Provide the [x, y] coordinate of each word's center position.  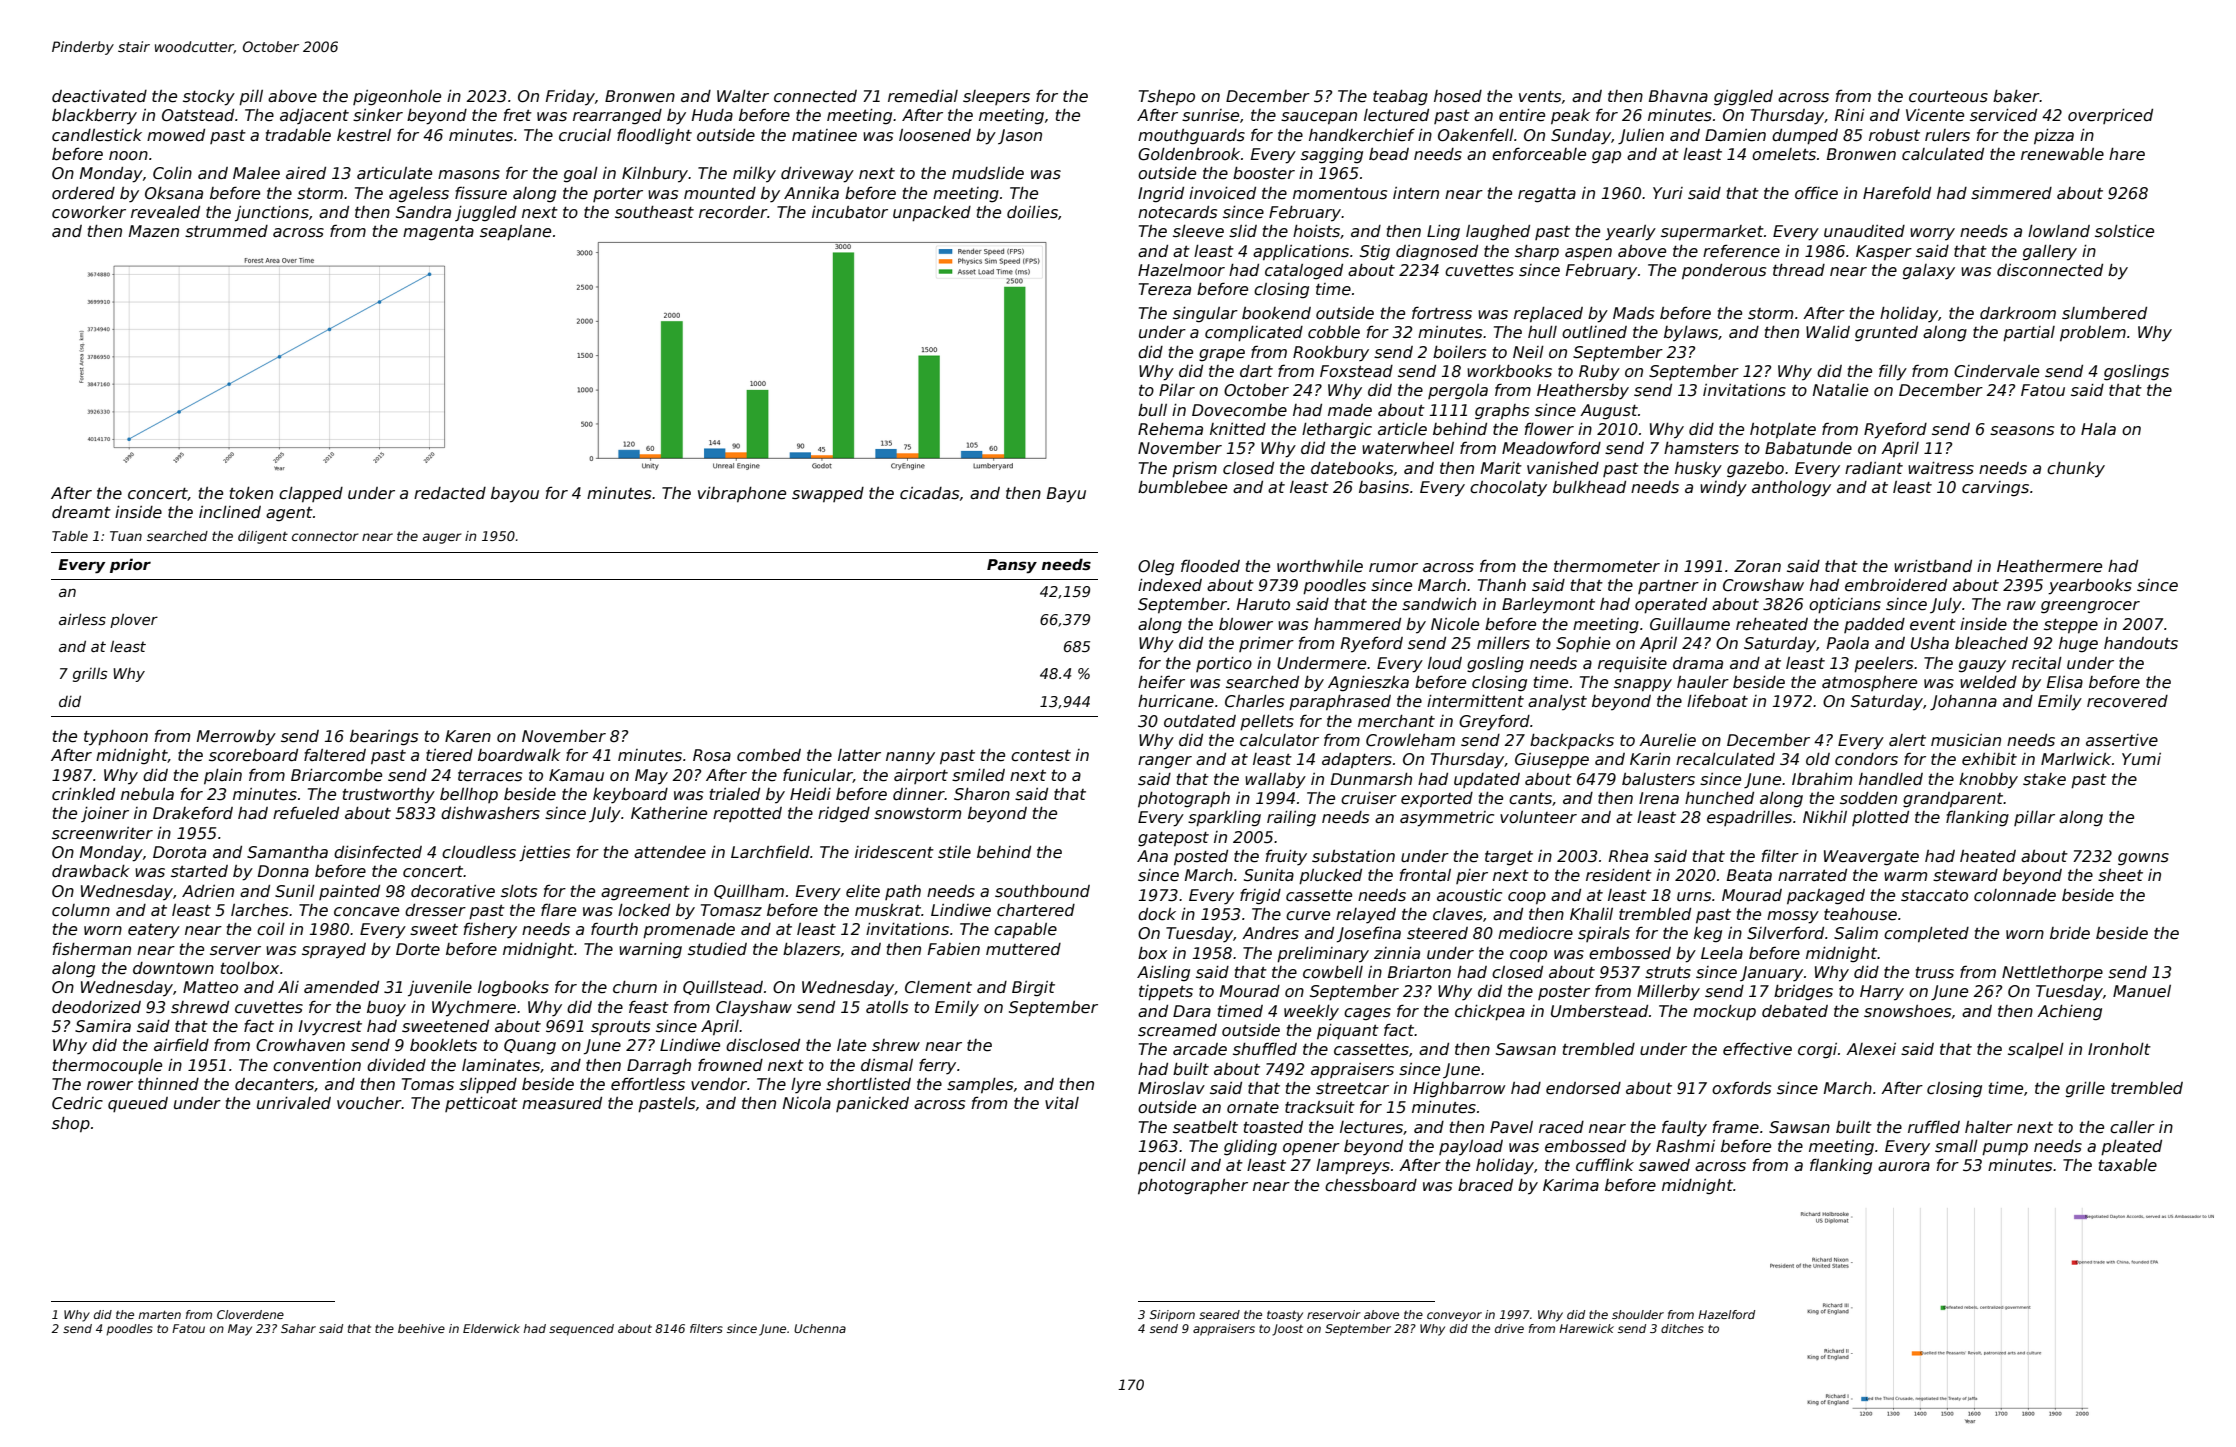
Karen [468, 736]
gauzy [1982, 666]
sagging [1332, 156]
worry [1932, 234]
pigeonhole [397, 97]
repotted [747, 814]
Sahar [298, 1328]
